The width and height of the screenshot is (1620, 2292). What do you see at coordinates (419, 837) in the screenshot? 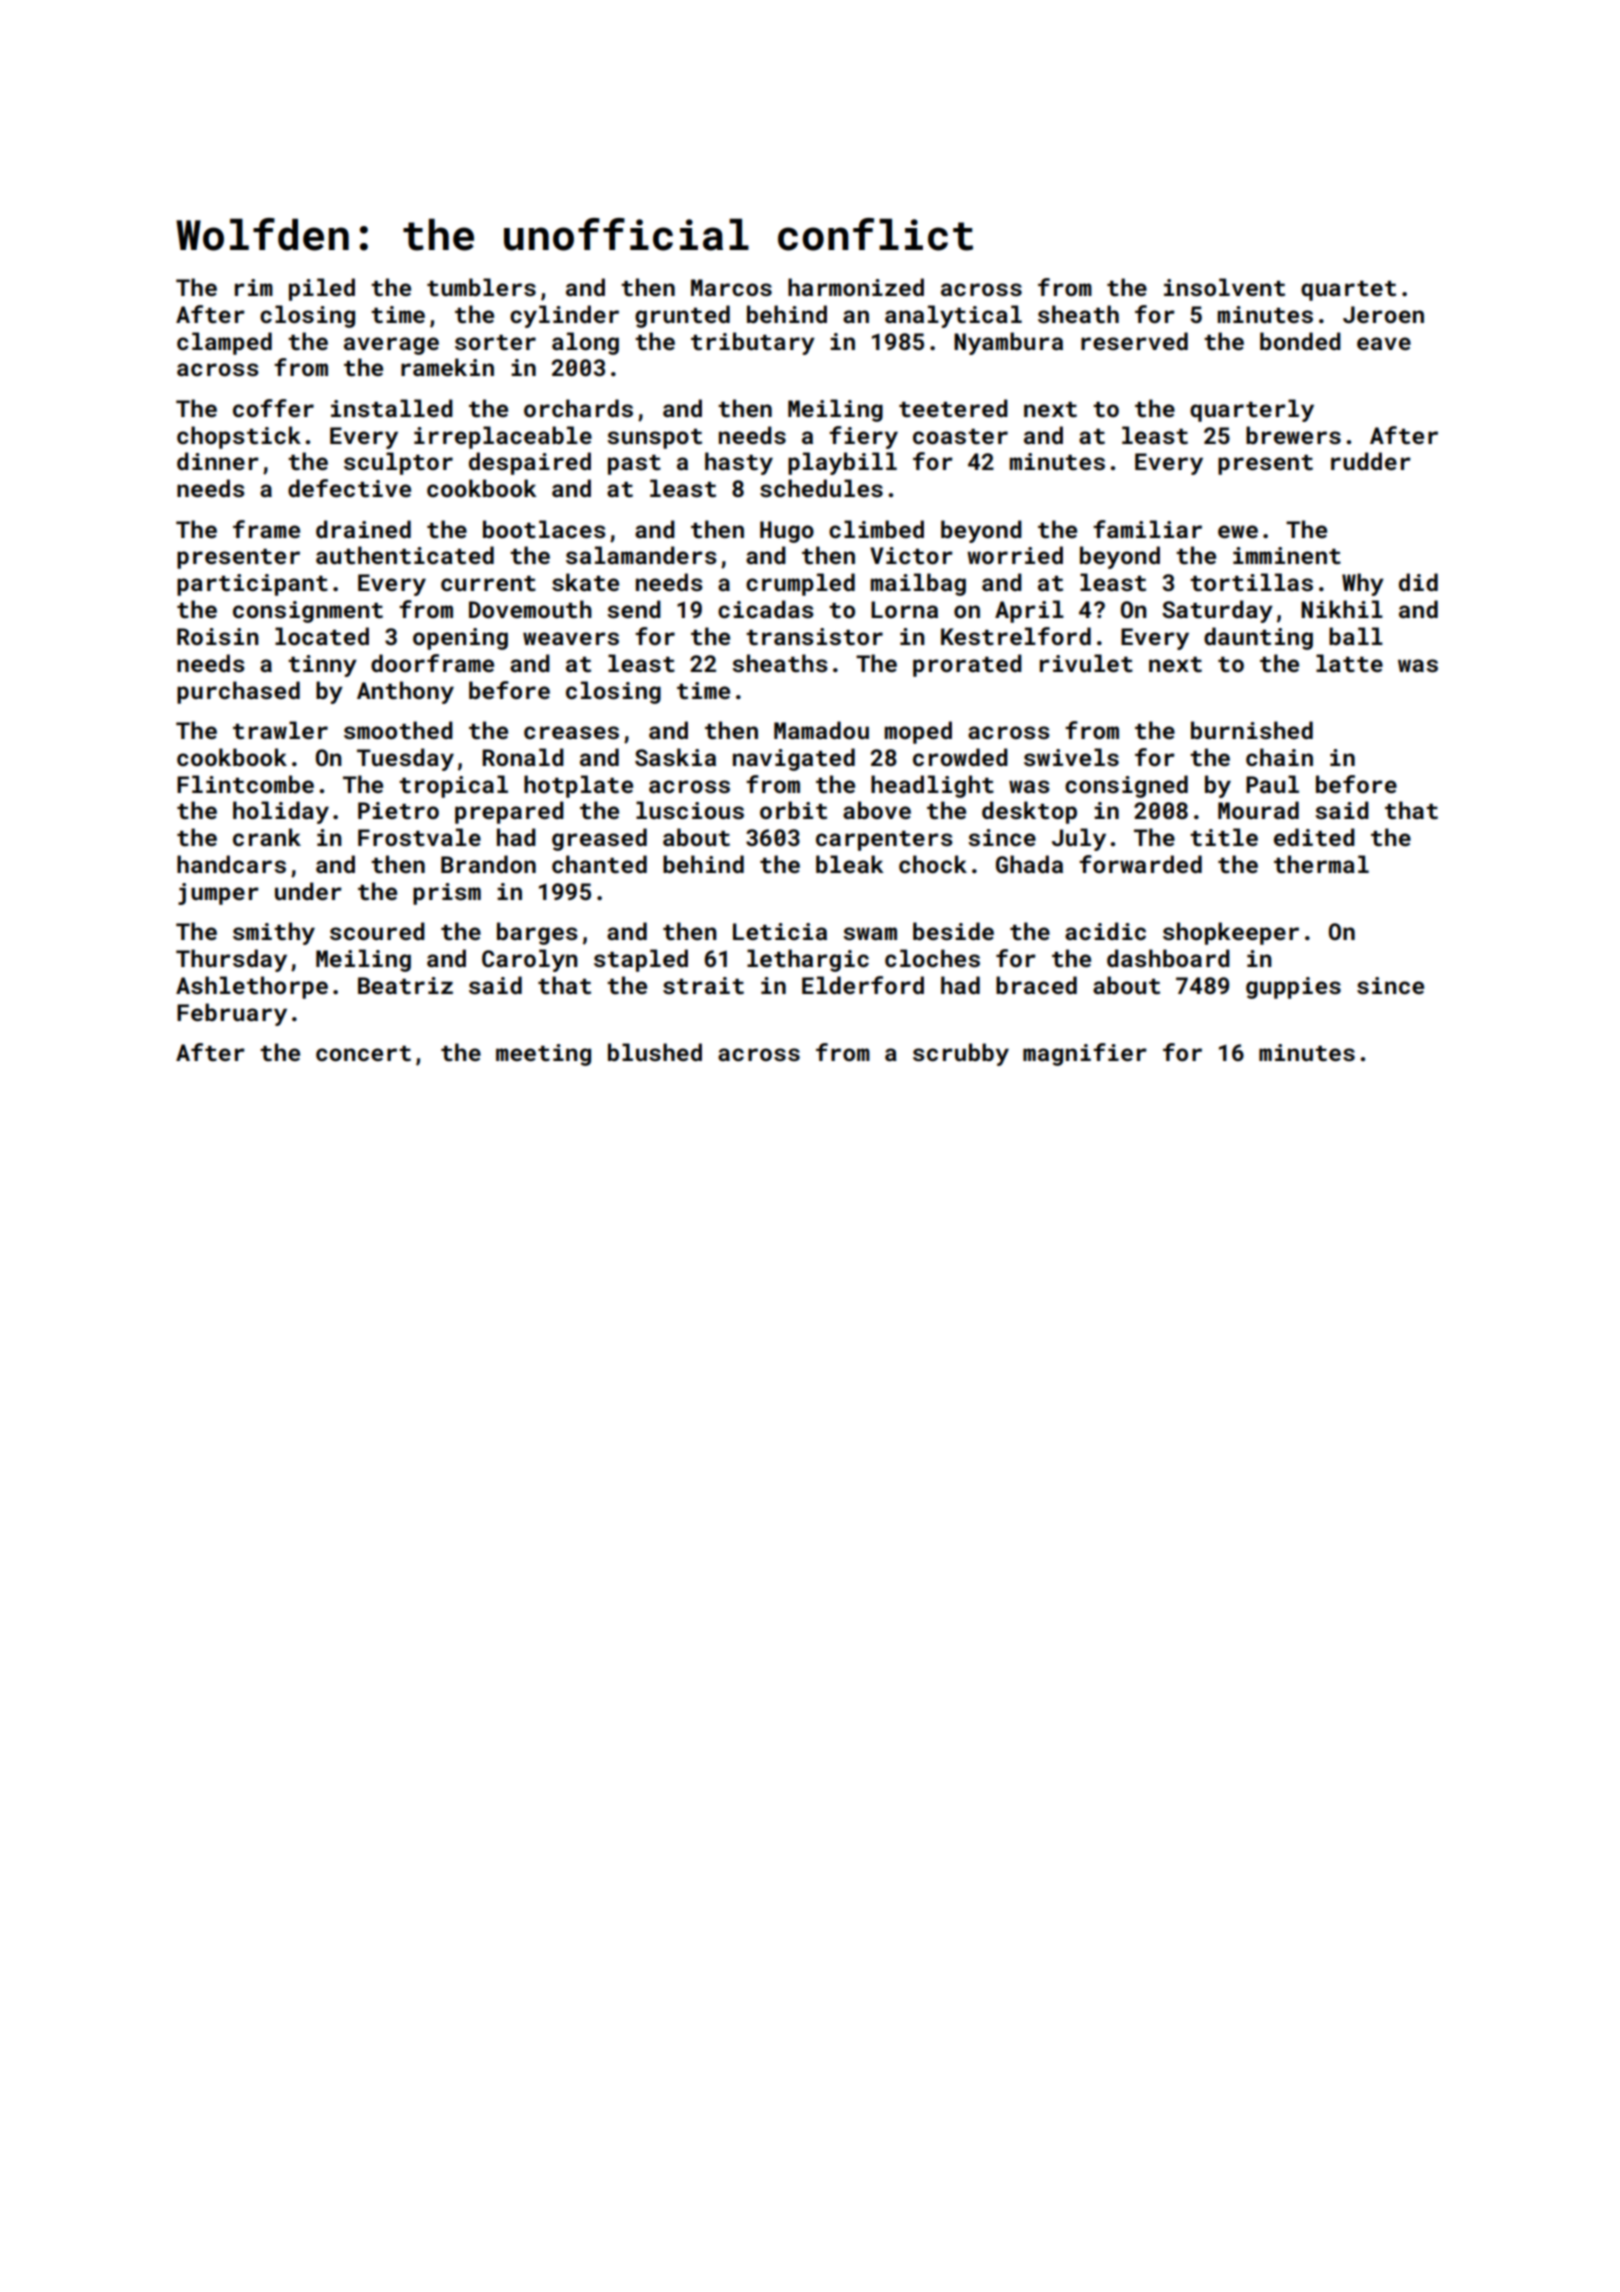
I see `Frostvale` at bounding box center [419, 837].
